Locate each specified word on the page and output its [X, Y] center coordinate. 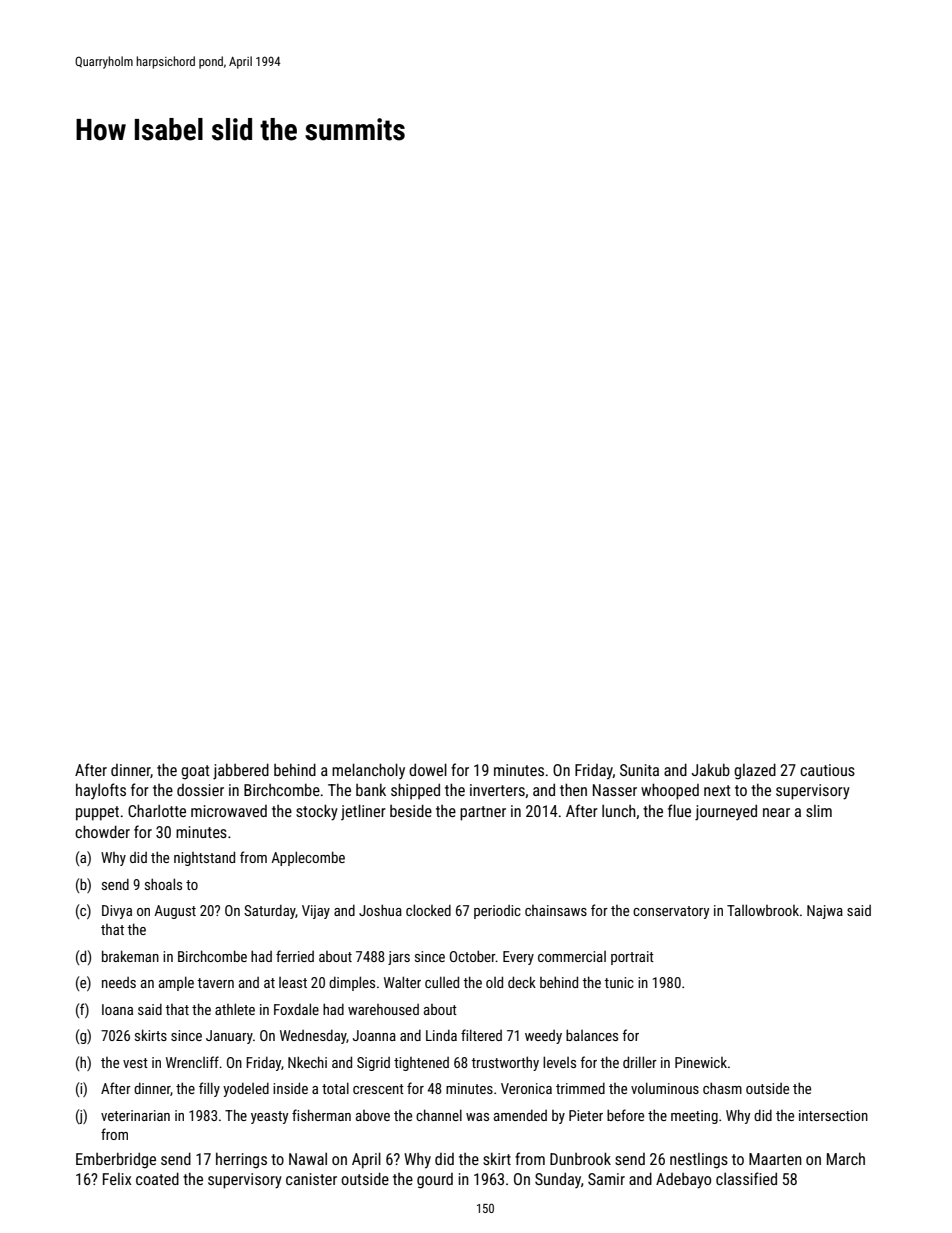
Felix [117, 1179]
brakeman [130, 956]
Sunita [639, 770]
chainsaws [556, 910]
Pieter [586, 1115]
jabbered [241, 771]
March [846, 1158]
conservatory [671, 912]
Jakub [710, 769]
